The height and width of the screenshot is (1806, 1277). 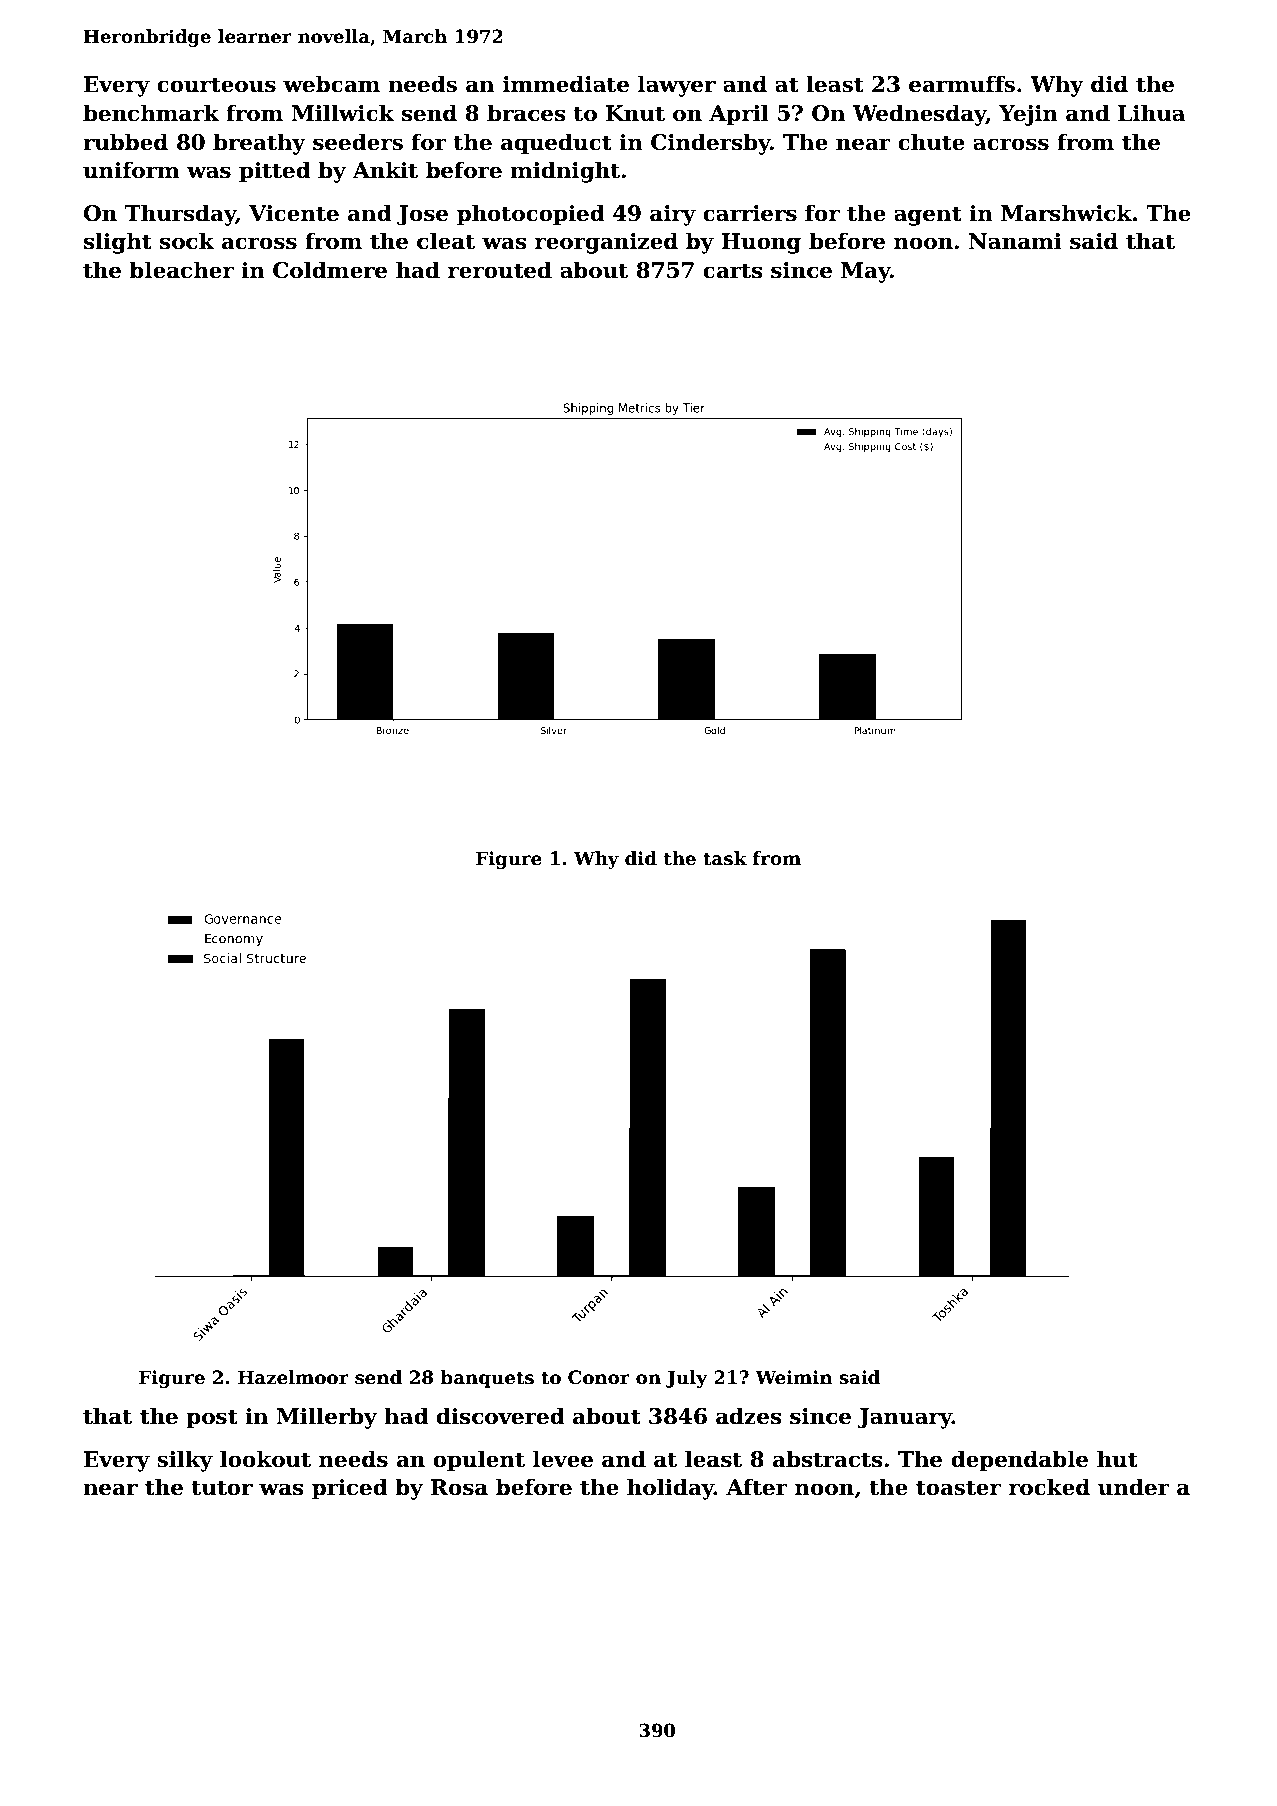 What do you see at coordinates (1049, 1487) in the screenshot?
I see `rocked` at bounding box center [1049, 1487].
